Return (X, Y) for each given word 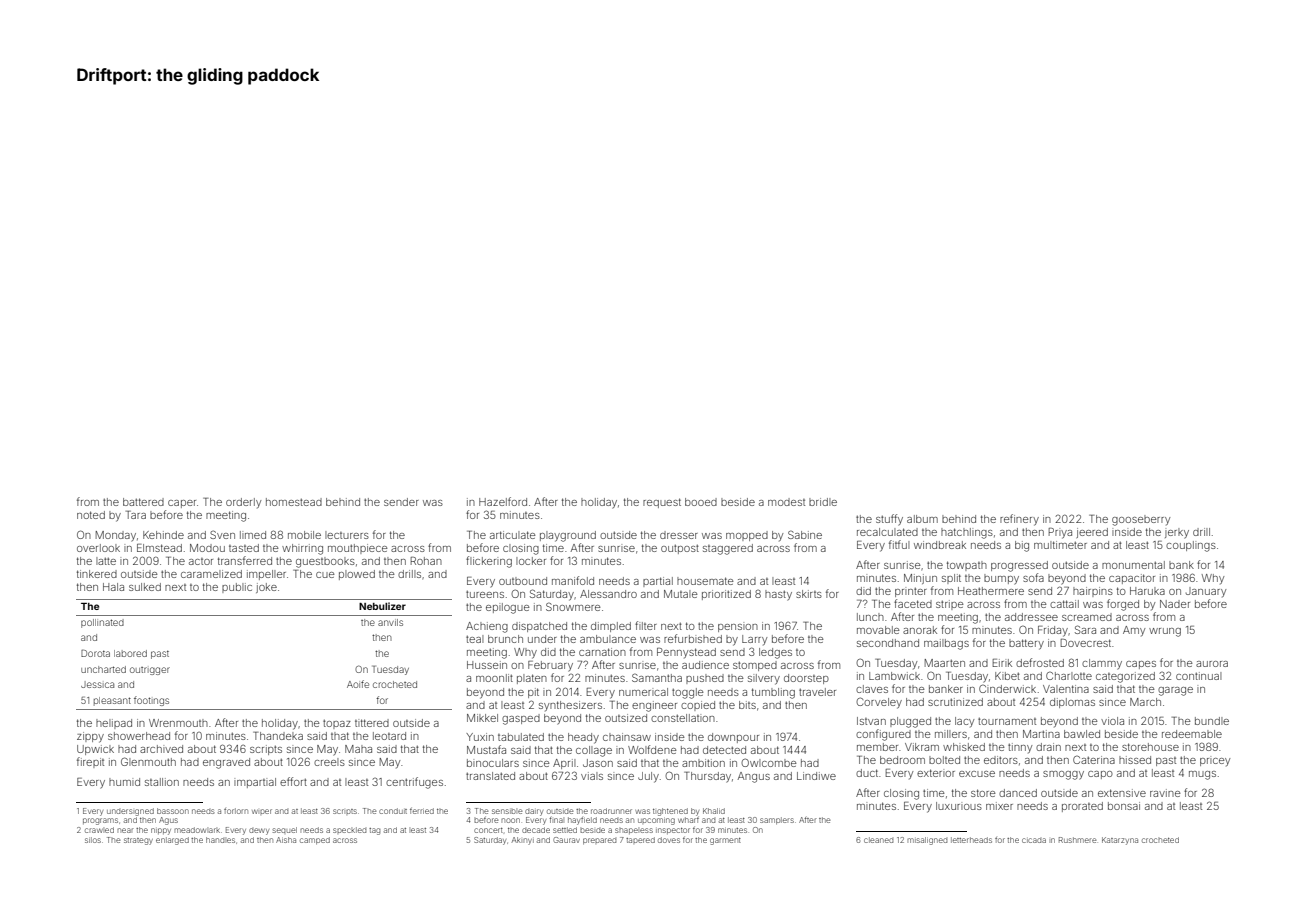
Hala (113, 587)
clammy (1102, 664)
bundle (1212, 721)
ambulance (608, 639)
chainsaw (627, 737)
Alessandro (608, 594)
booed (701, 502)
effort (293, 781)
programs (100, 821)
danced (1018, 793)
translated (490, 776)
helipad (114, 724)
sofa (1033, 577)
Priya (1060, 533)
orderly (243, 503)
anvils (390, 622)
